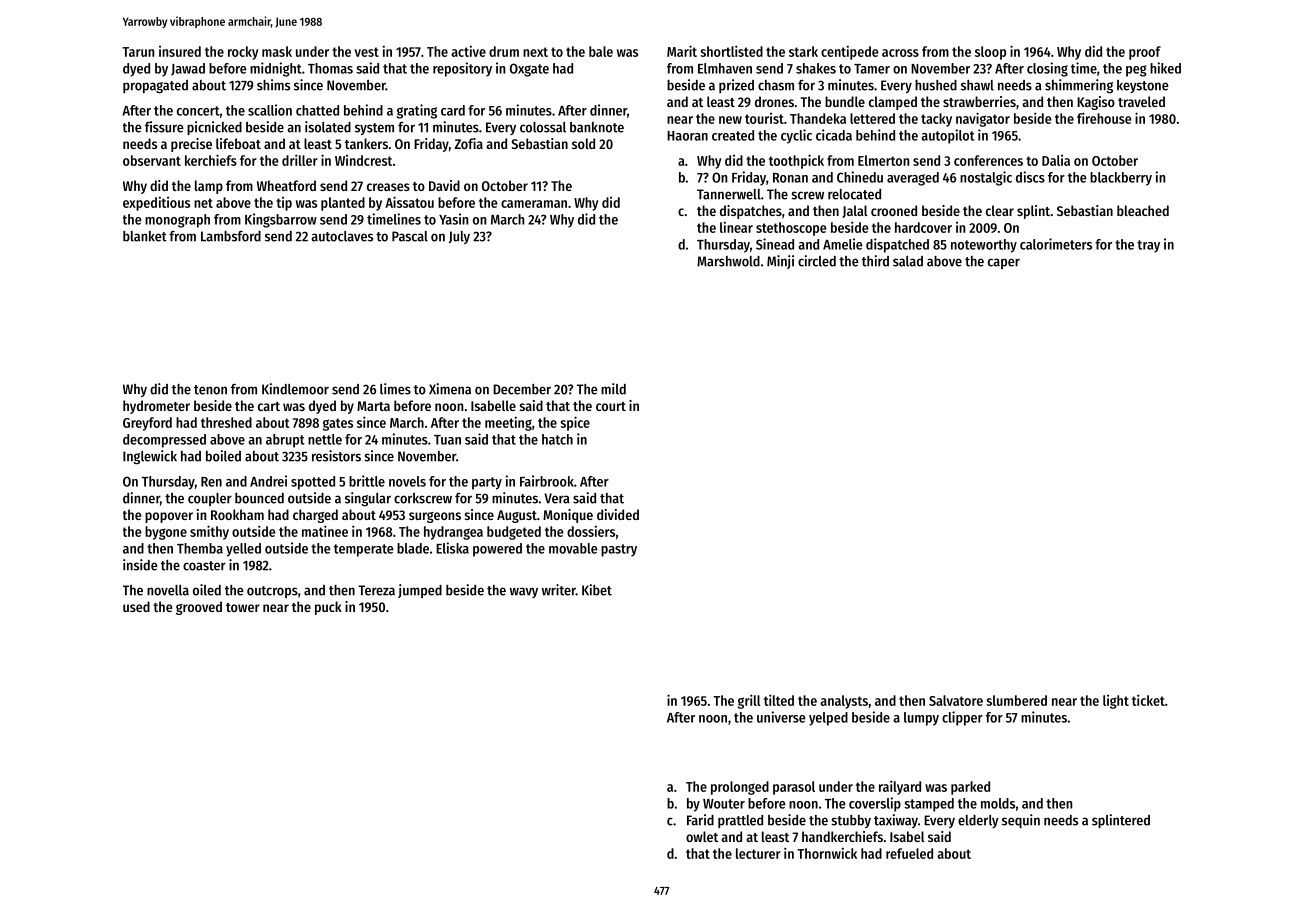  Describe the element at coordinates (909, 853) in the screenshot. I see `refueled` at that location.
